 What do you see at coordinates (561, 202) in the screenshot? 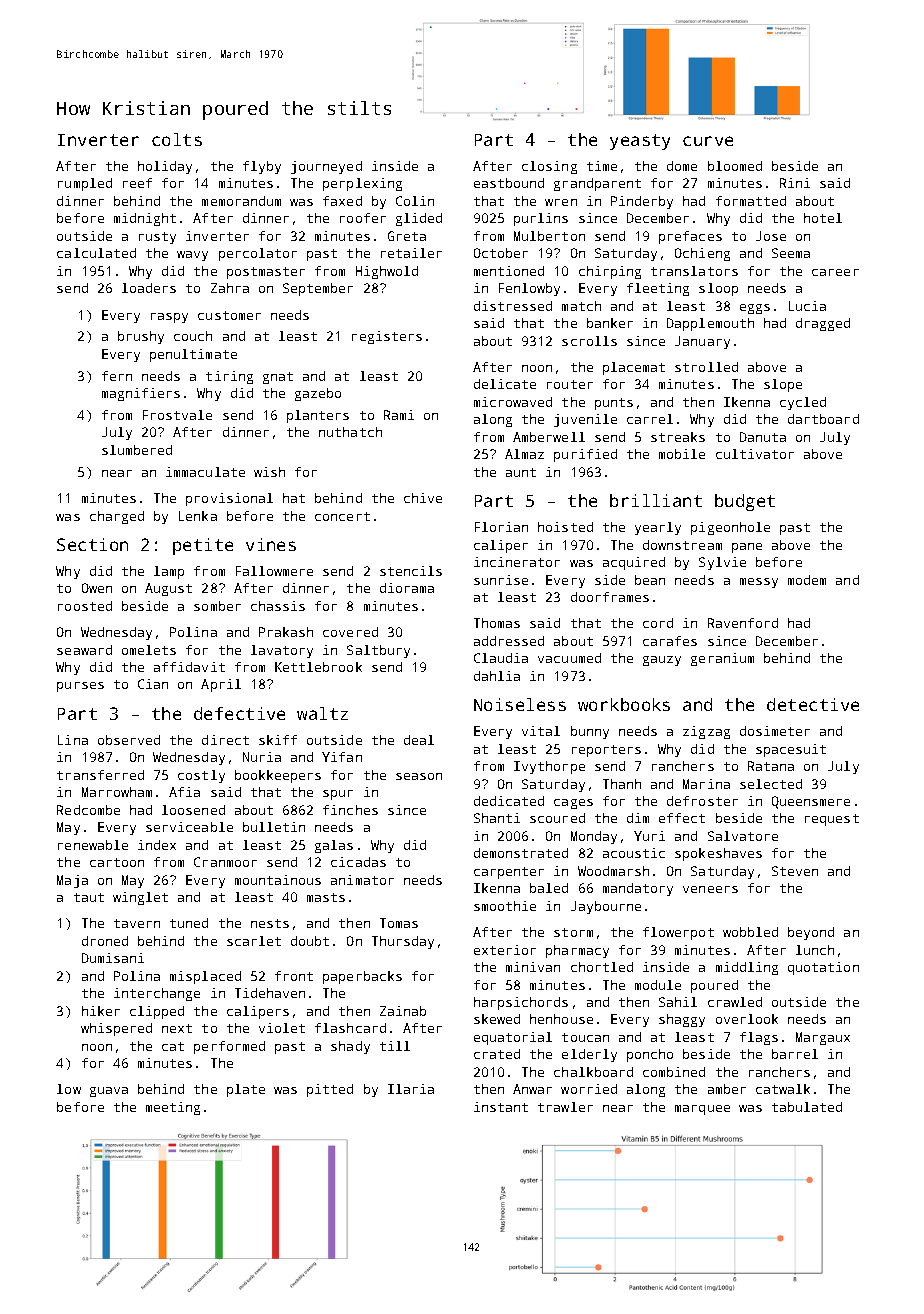
I see `wren` at bounding box center [561, 202].
